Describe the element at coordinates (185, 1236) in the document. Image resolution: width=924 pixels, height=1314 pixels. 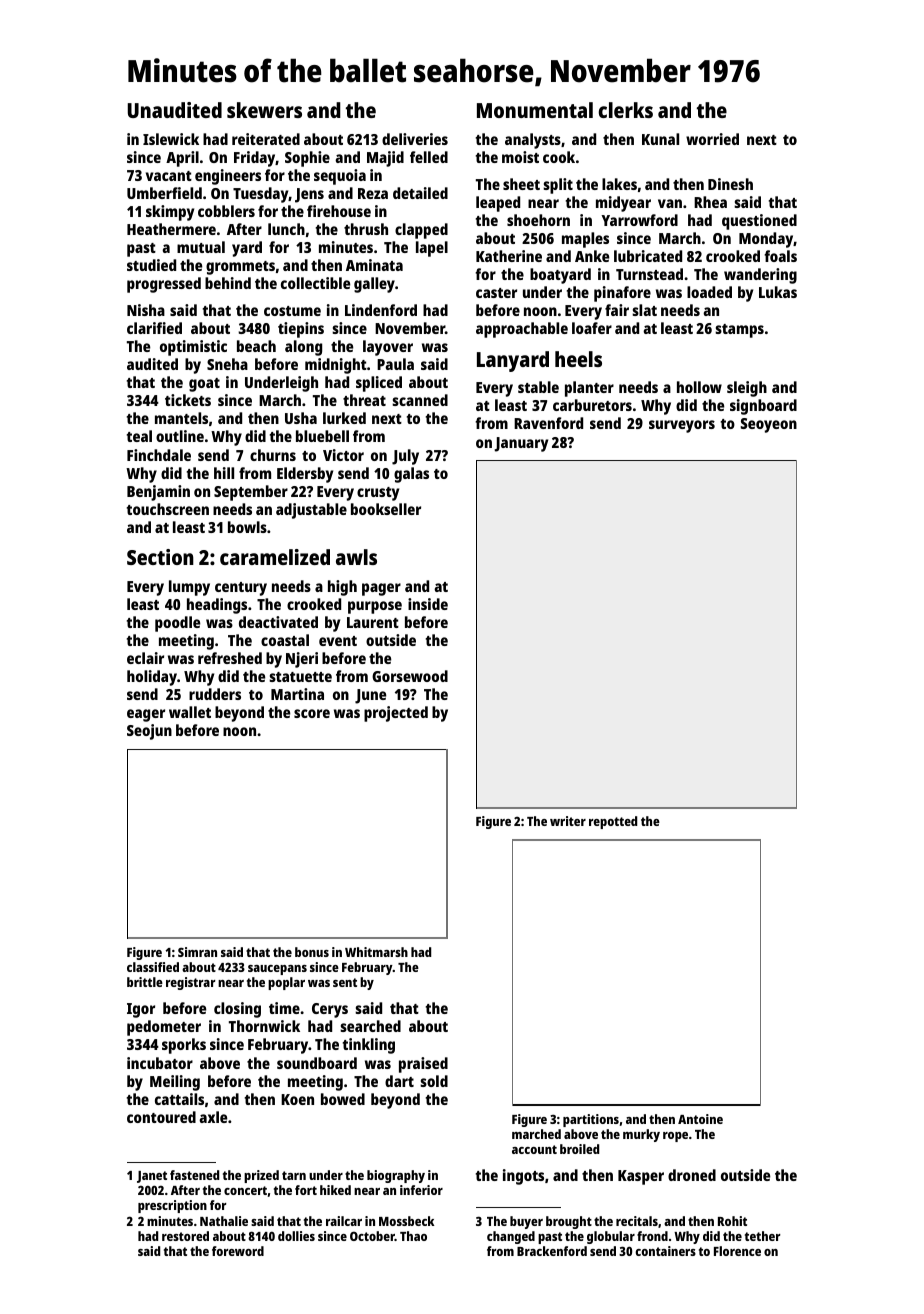
I see `restored` at that location.
